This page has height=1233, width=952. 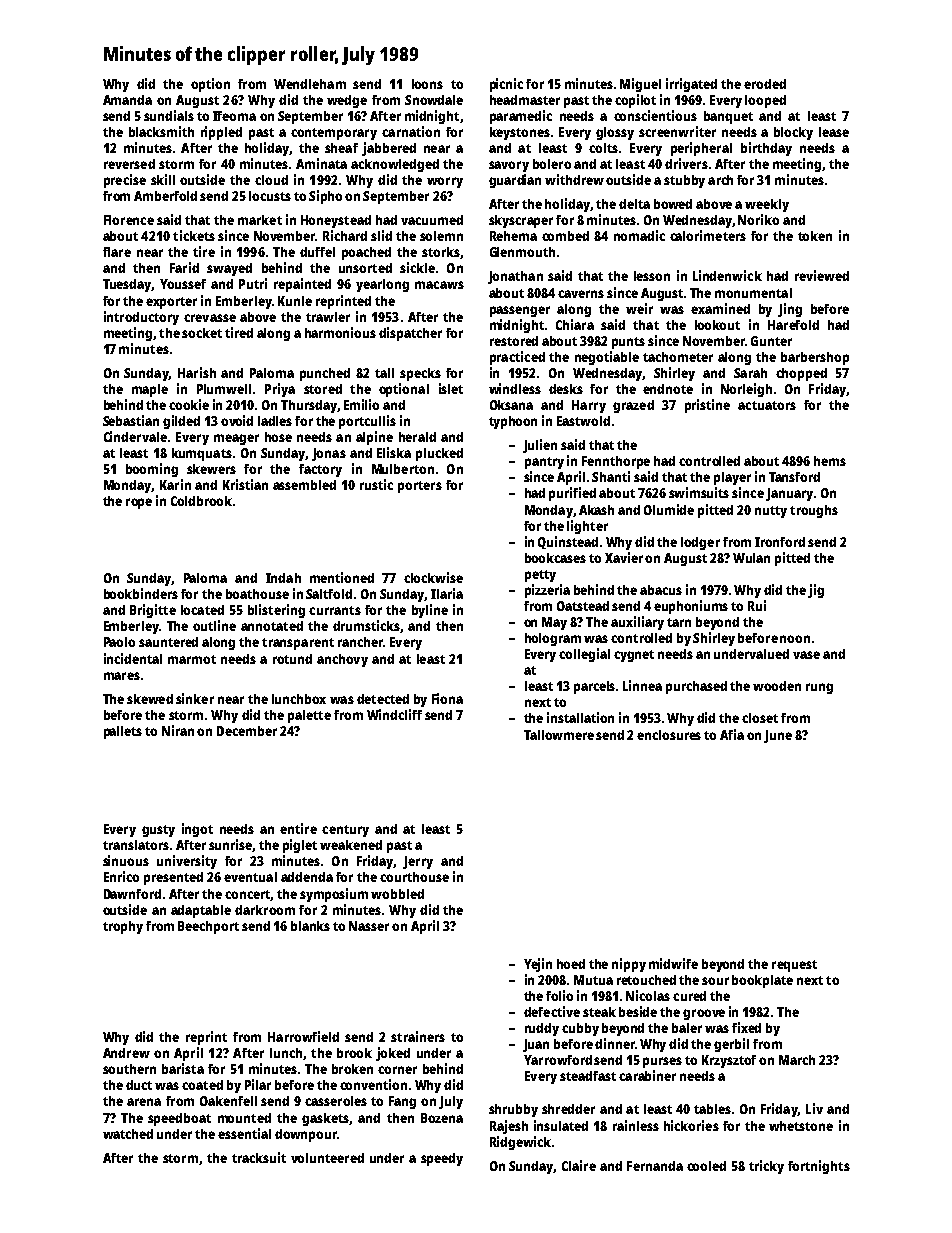 I want to click on trophy, so click(x=123, y=927).
